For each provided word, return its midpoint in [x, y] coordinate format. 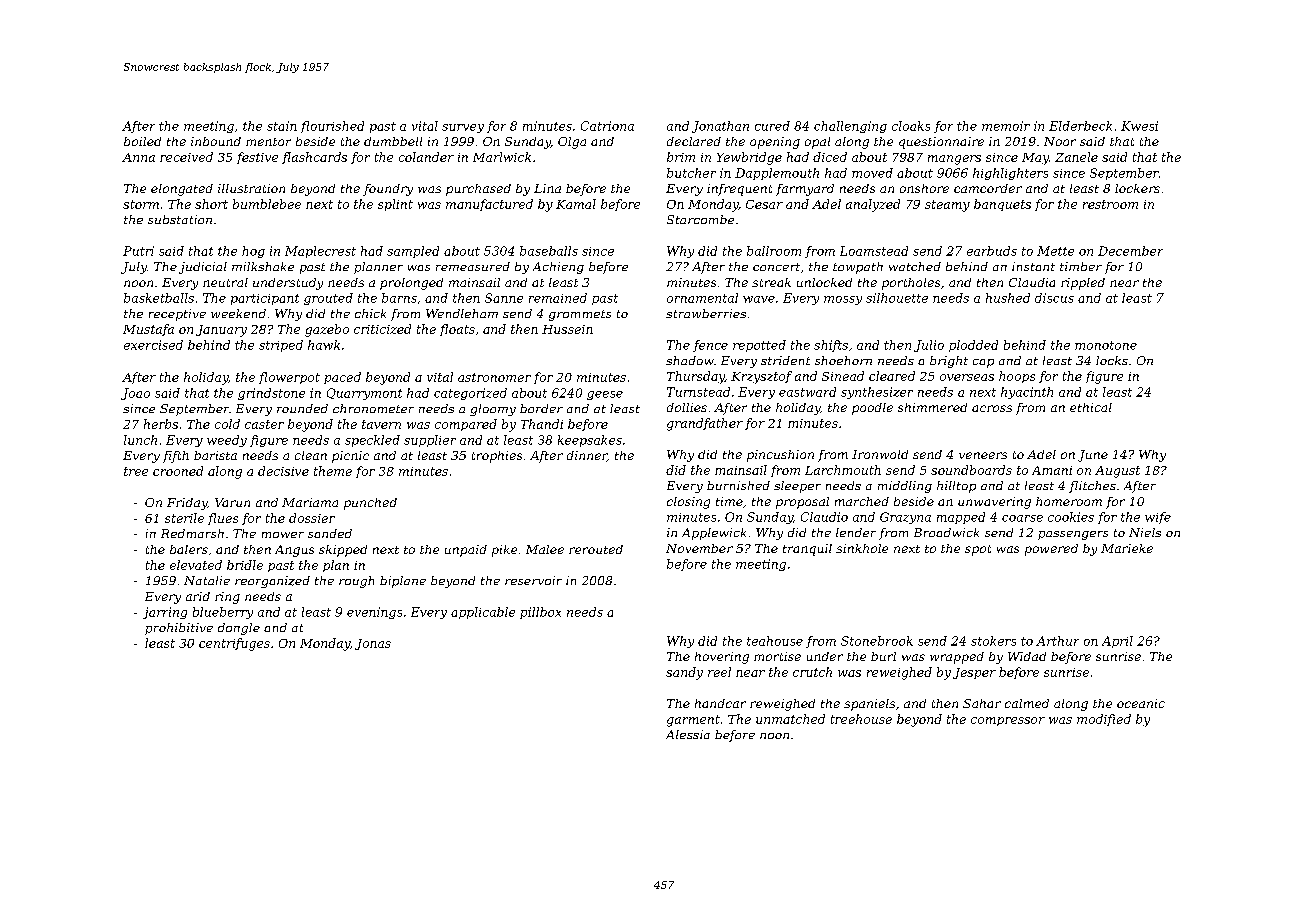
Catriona [607, 126]
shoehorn [843, 360]
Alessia [688, 734]
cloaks [911, 126]
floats [457, 330]
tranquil [807, 550]
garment [693, 721]
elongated [182, 190]
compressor [1008, 721]
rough [356, 582]
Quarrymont [364, 394]
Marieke [1127, 548]
